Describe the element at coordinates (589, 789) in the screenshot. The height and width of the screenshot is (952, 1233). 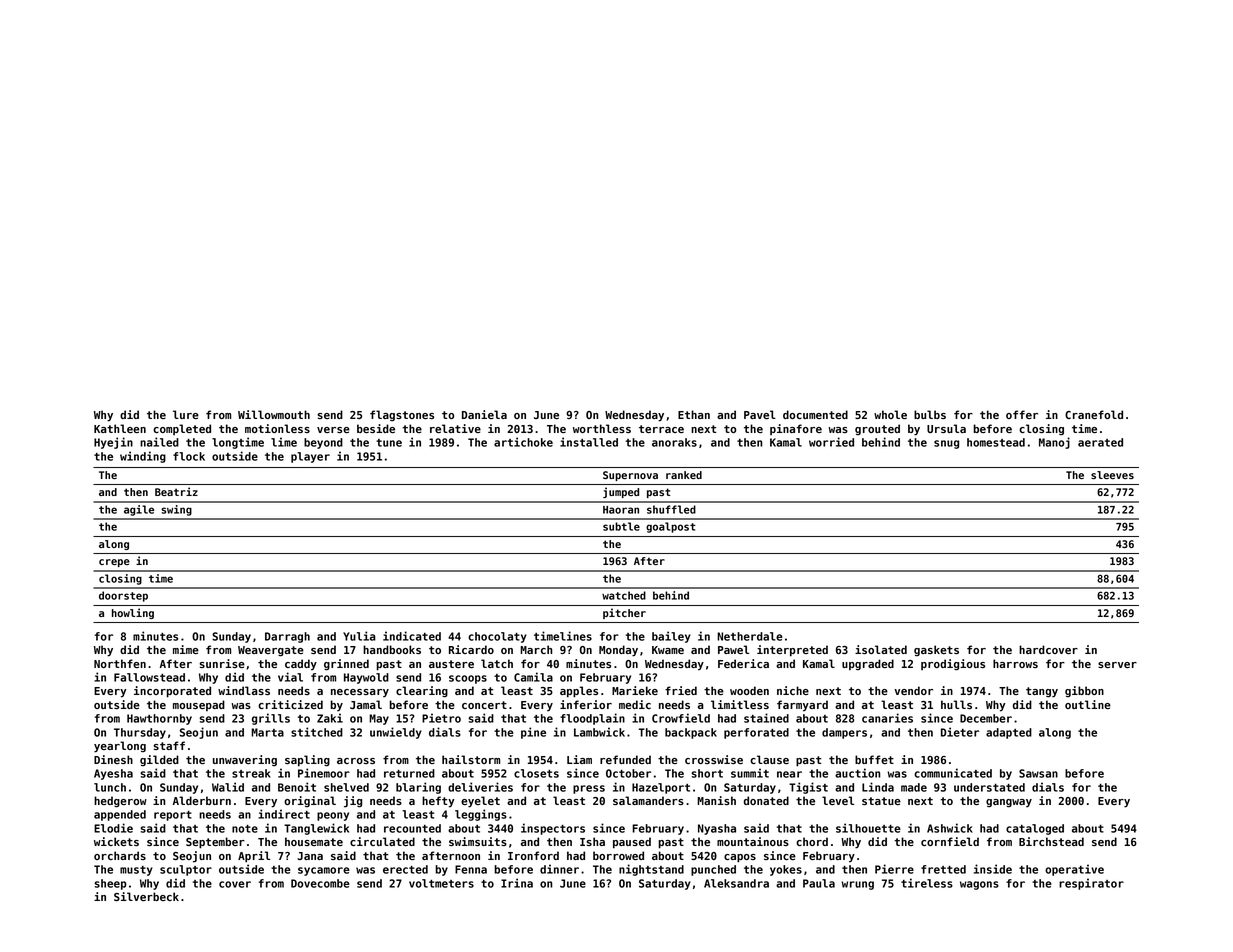
I see `press` at that location.
